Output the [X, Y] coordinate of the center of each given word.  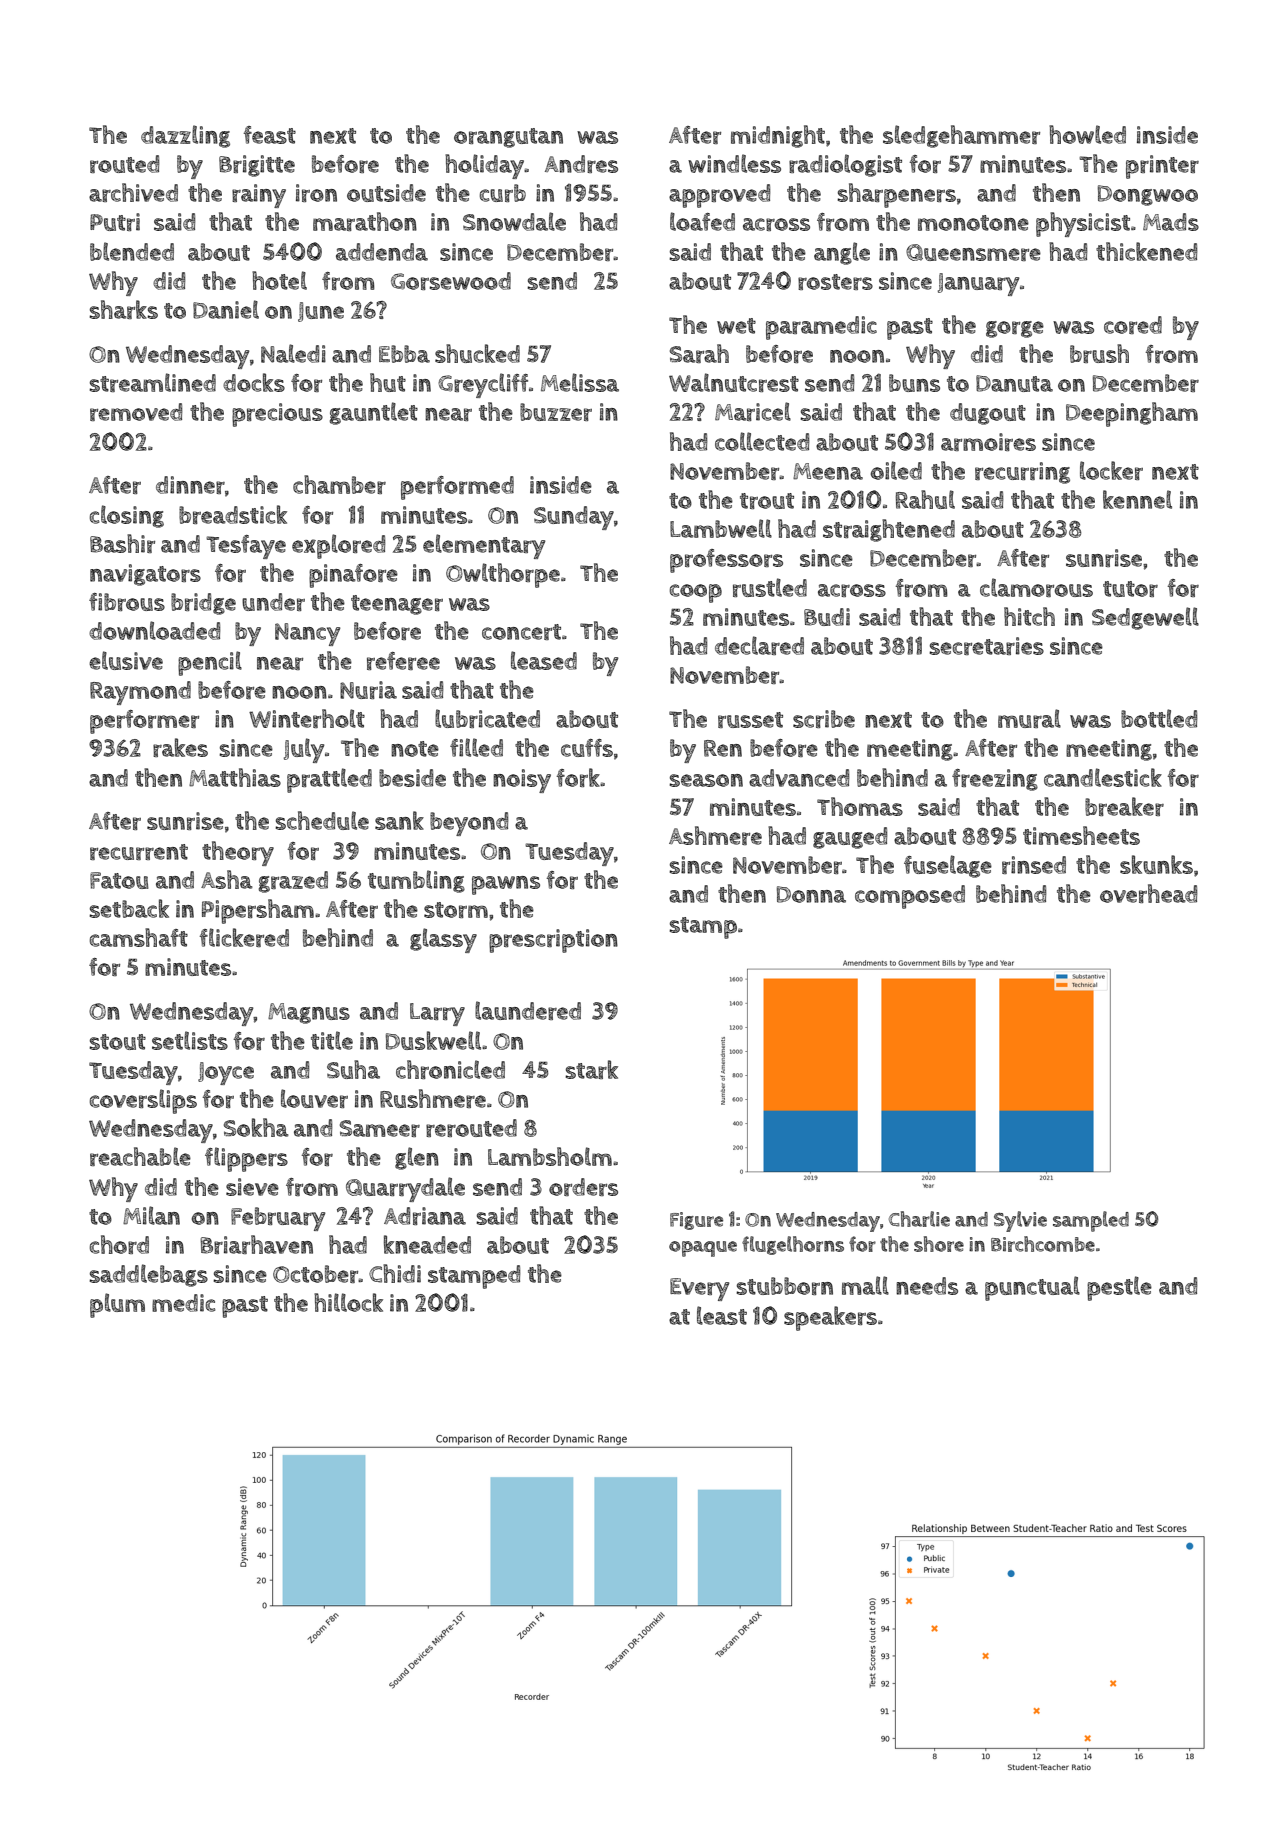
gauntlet [374, 413]
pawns [506, 885]
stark [591, 1069]
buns [914, 383]
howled [1087, 134]
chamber [339, 484]
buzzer [556, 412]
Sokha [256, 1127]
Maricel [753, 411]
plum [117, 1305]
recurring [1022, 473]
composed [910, 897]
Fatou [119, 880]
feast [269, 135]
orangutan [508, 138]
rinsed [1034, 865]
